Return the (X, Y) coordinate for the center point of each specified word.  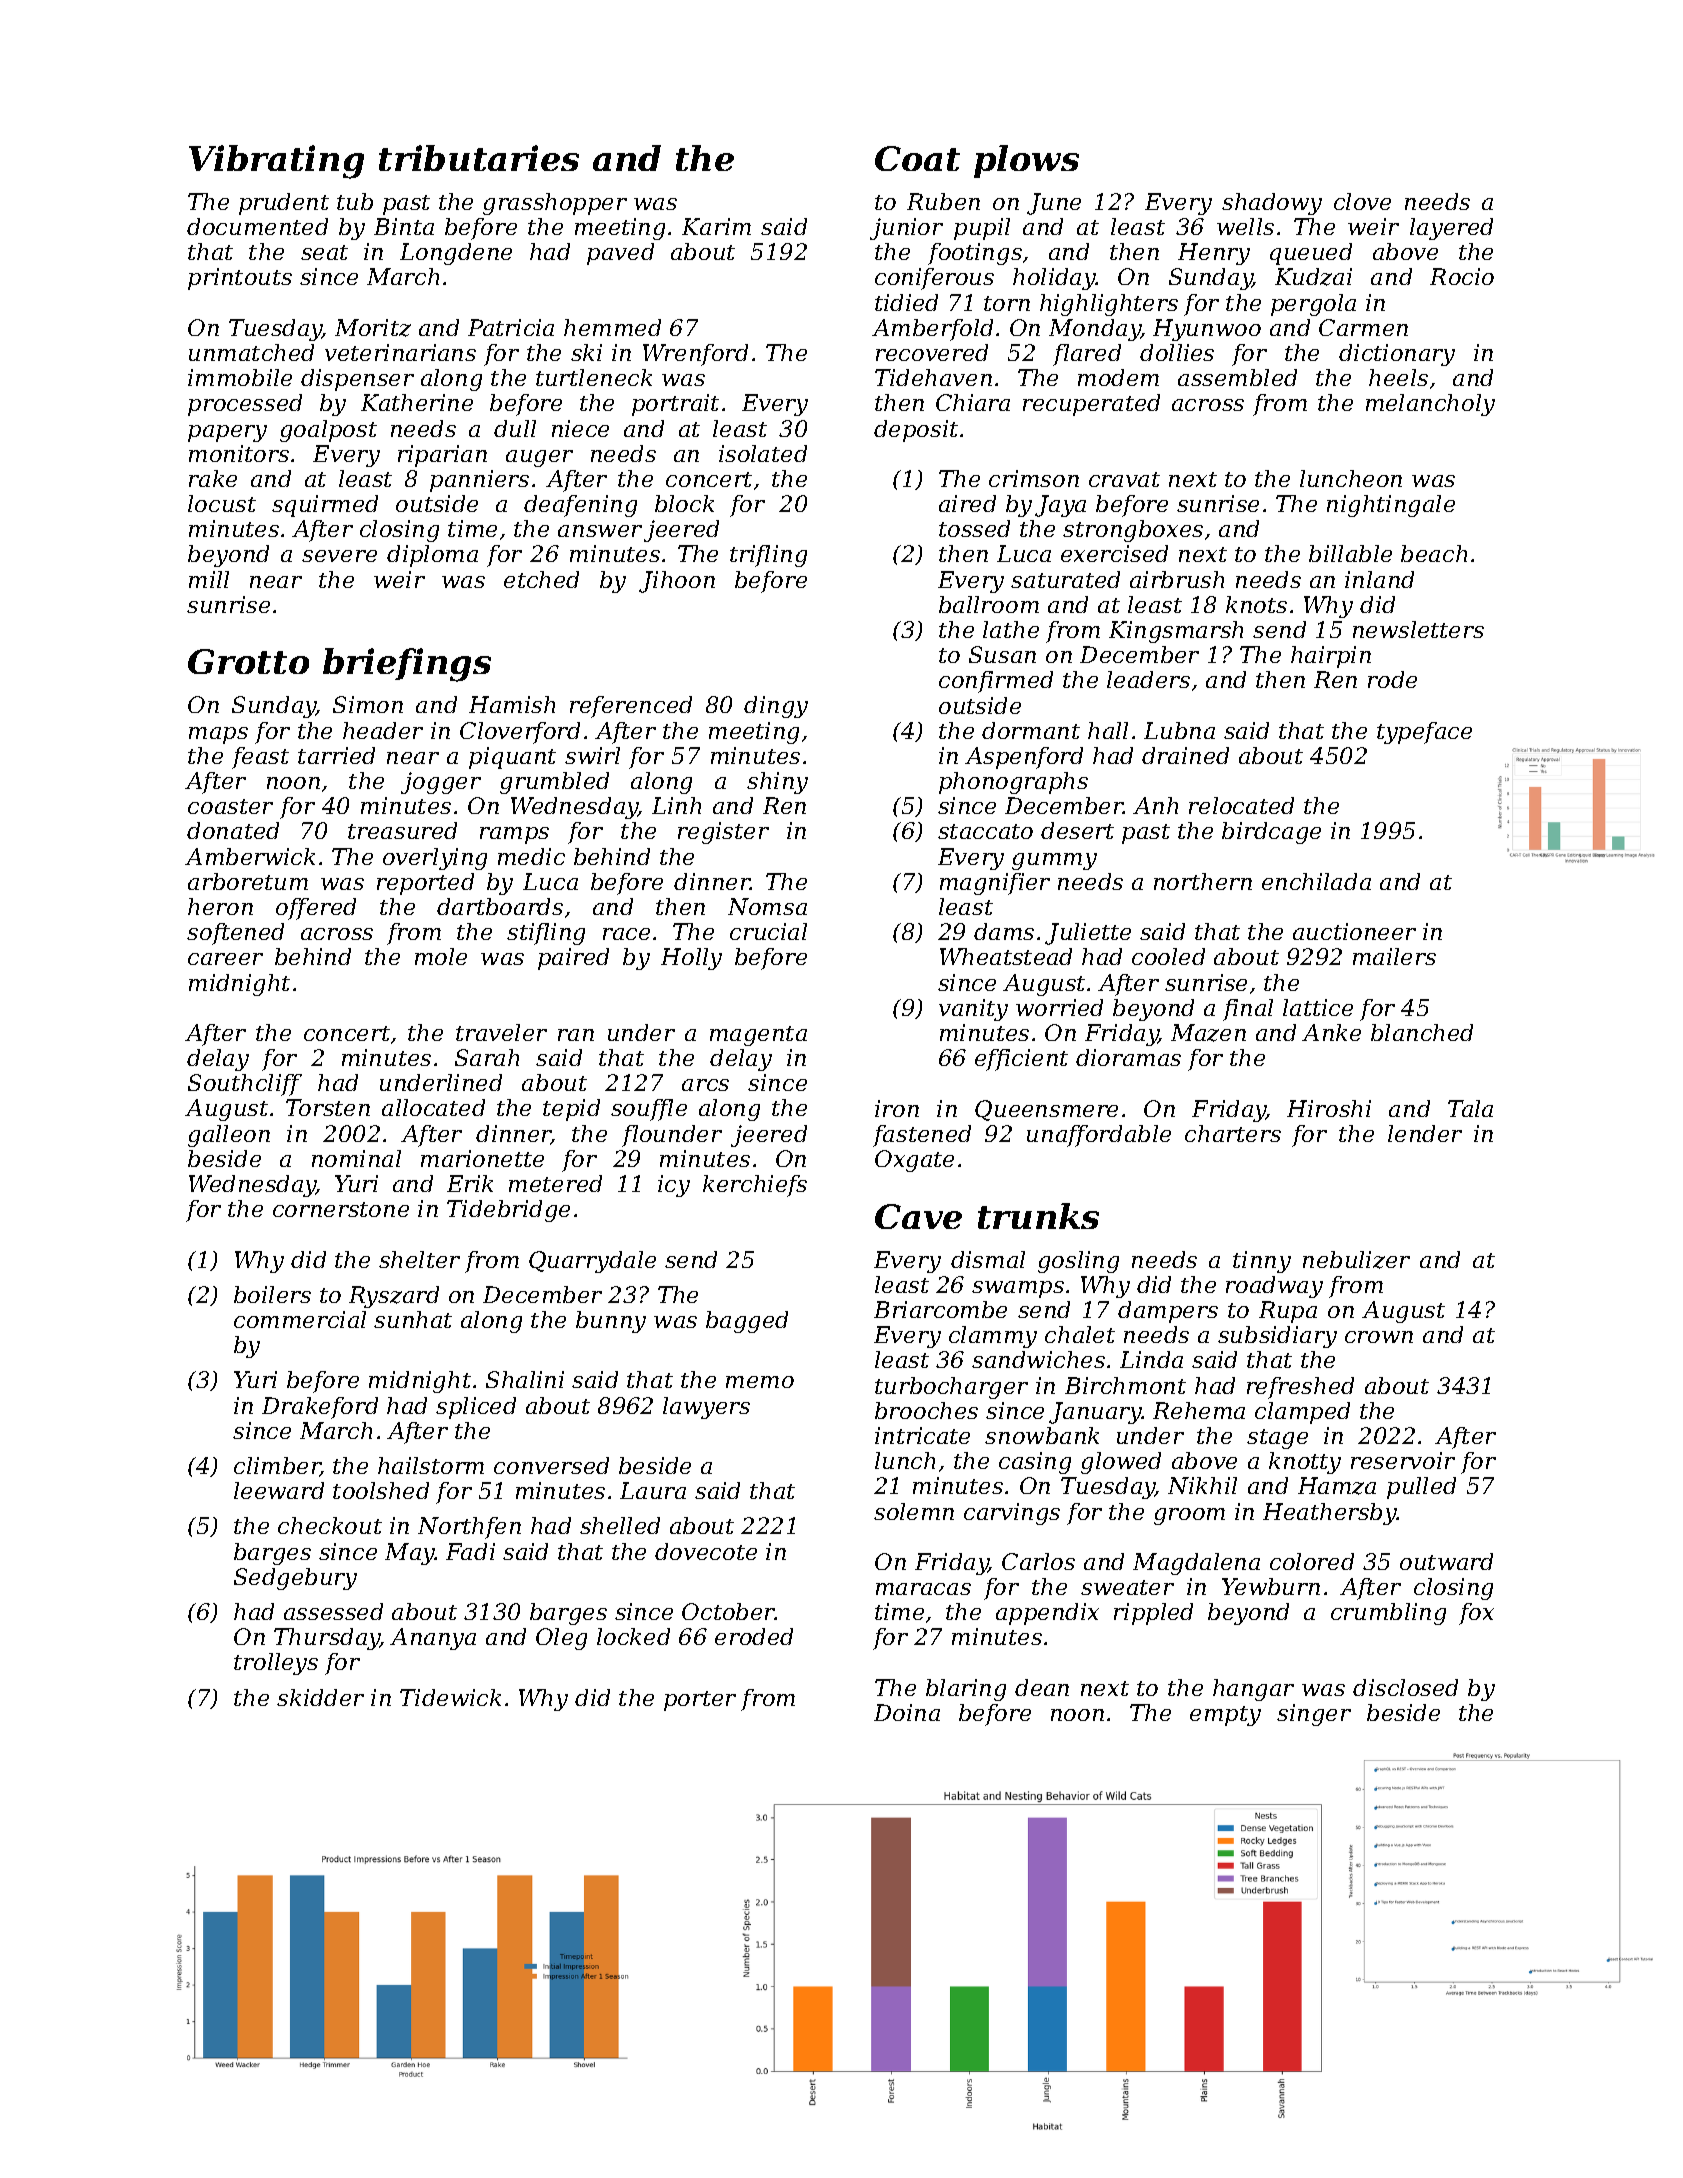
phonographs (1013, 783)
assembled (1237, 377)
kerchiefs (755, 1186)
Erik (470, 1183)
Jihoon (677, 582)
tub (355, 201)
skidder (320, 1697)
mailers (1394, 956)
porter (700, 1701)
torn (1007, 303)
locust (222, 503)
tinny (1262, 1262)
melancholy (1430, 405)
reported (425, 884)
